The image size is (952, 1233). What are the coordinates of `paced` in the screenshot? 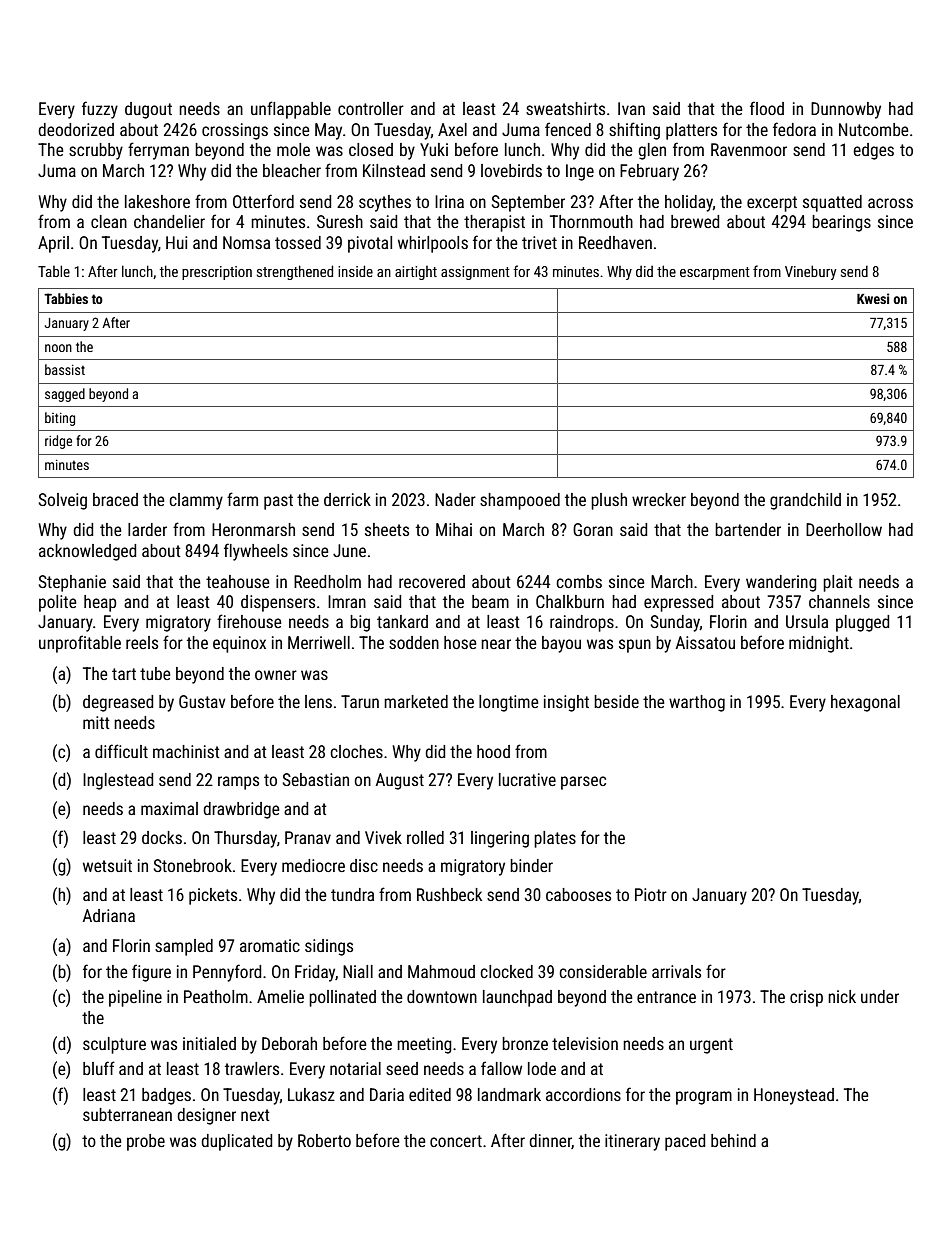 It's located at (685, 1142).
